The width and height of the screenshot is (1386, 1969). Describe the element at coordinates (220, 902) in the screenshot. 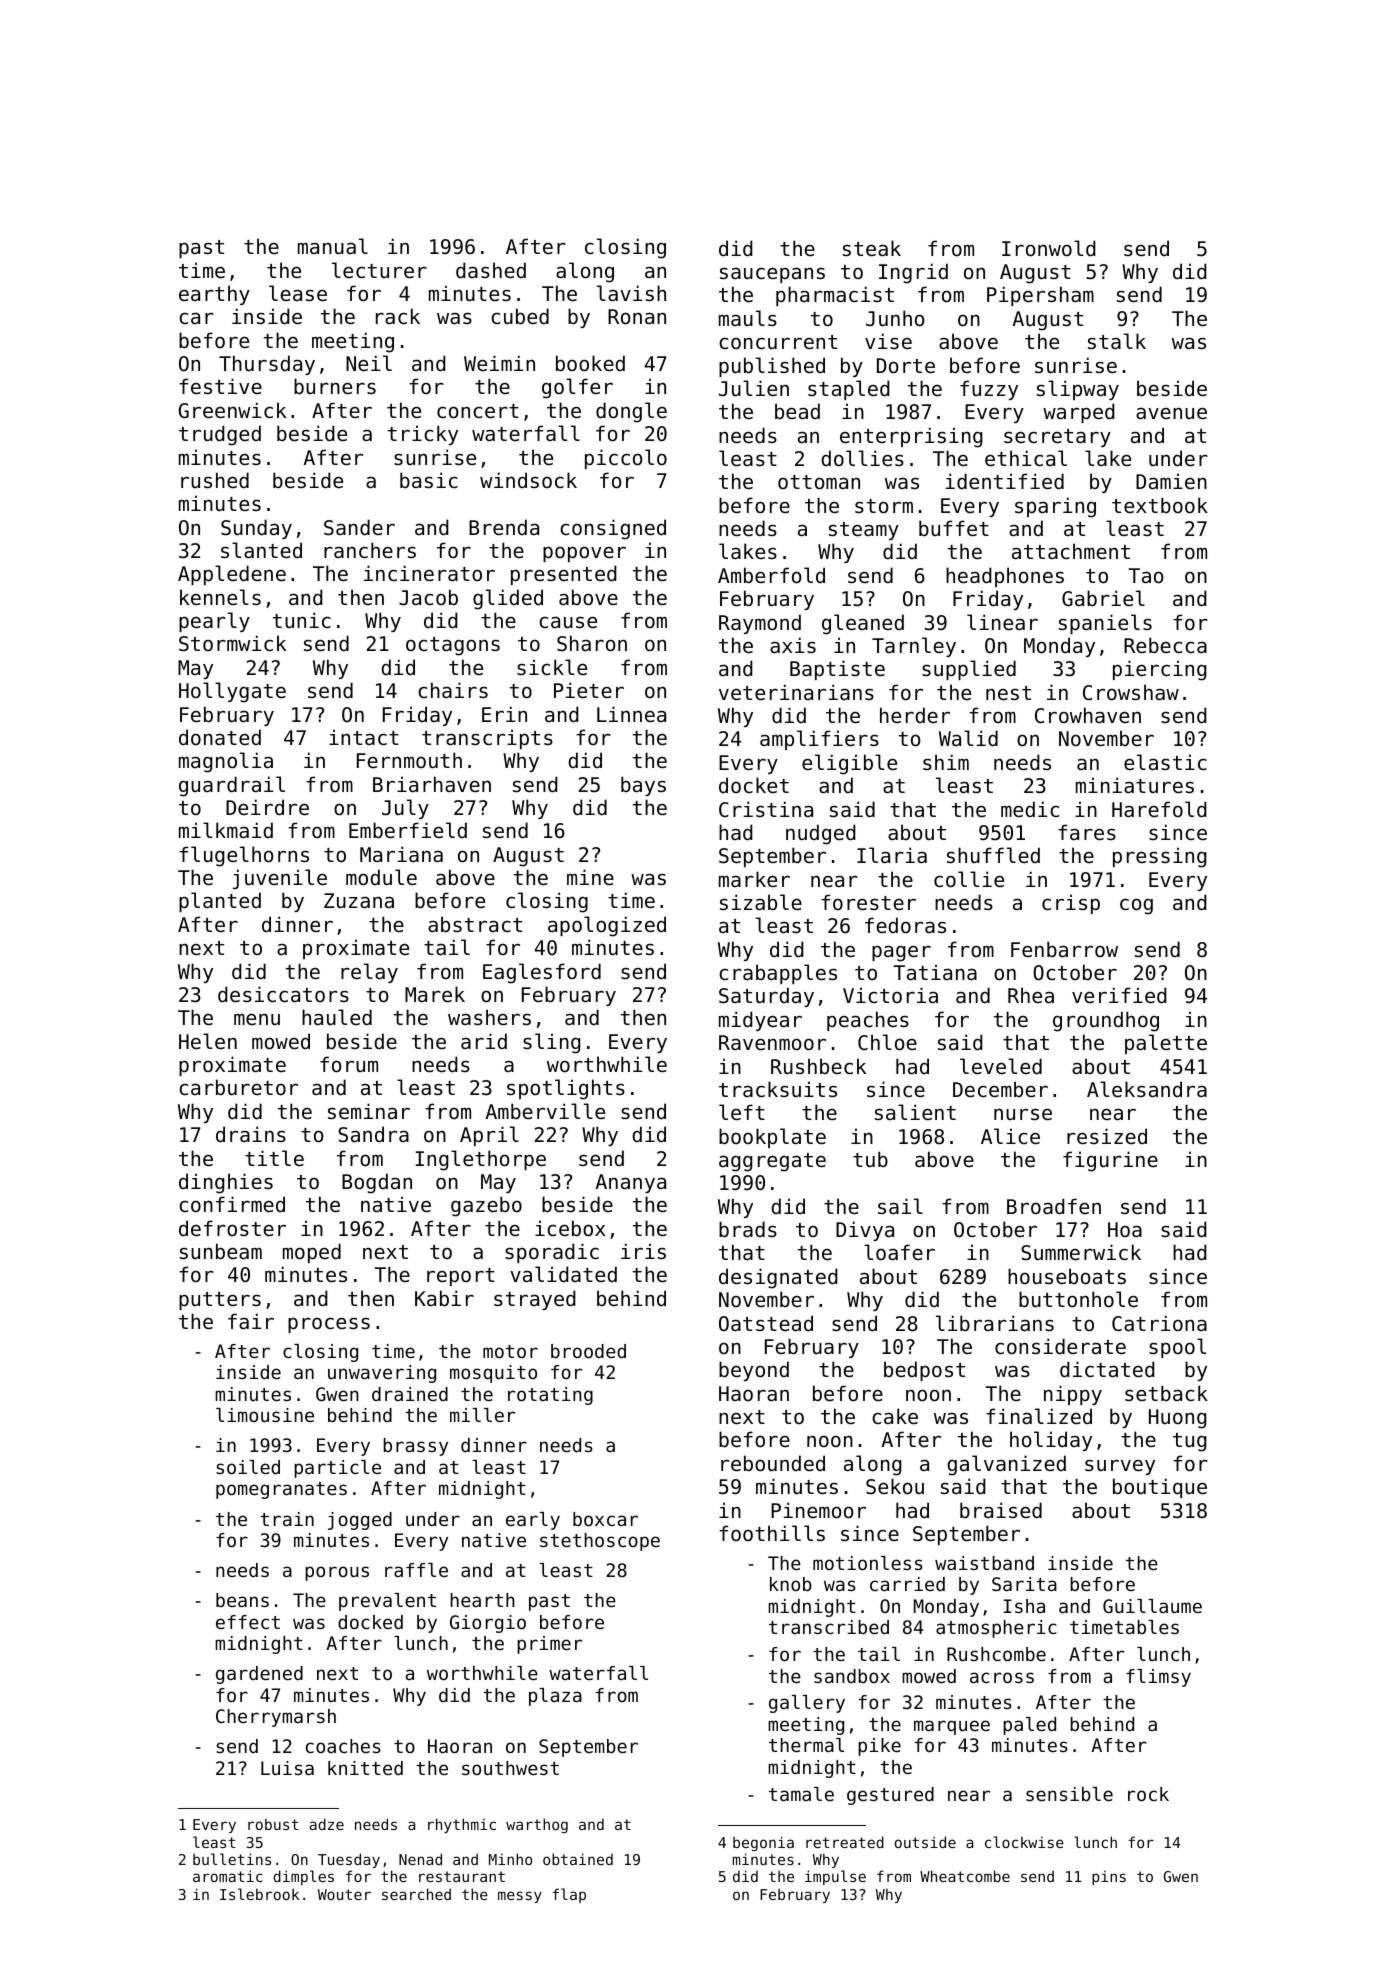

I see `planted` at that location.
